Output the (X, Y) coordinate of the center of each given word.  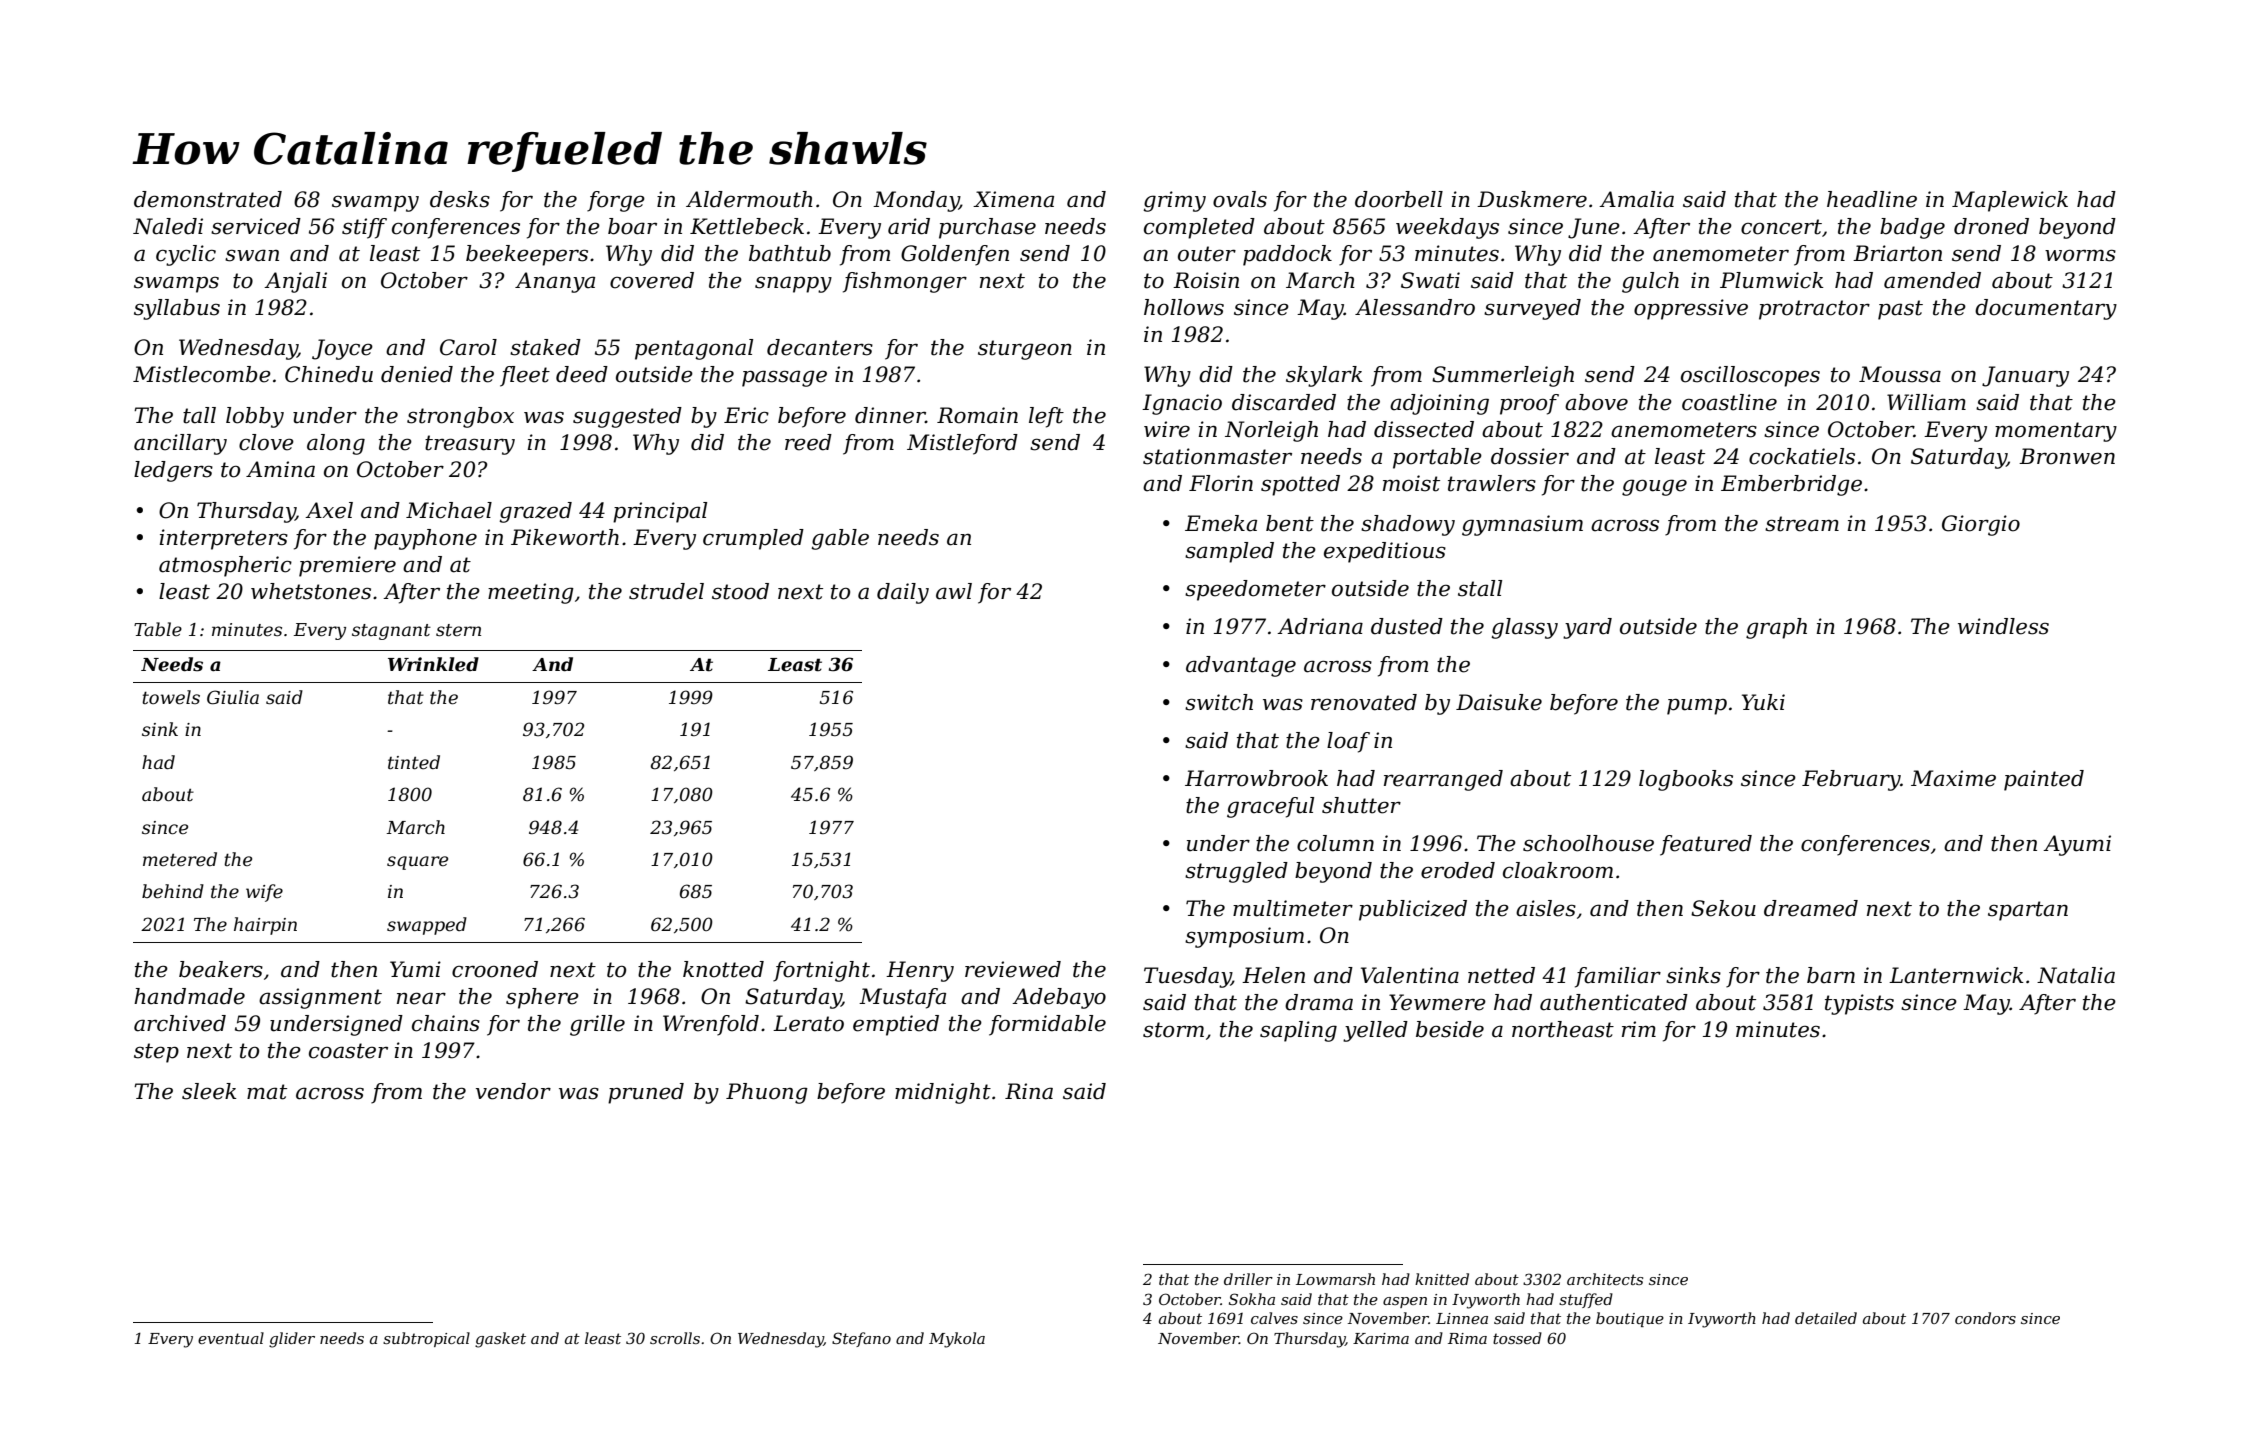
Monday (916, 201)
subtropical (426, 1339)
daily (903, 593)
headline (1872, 199)
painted (2044, 780)
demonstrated (208, 199)
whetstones (311, 591)
